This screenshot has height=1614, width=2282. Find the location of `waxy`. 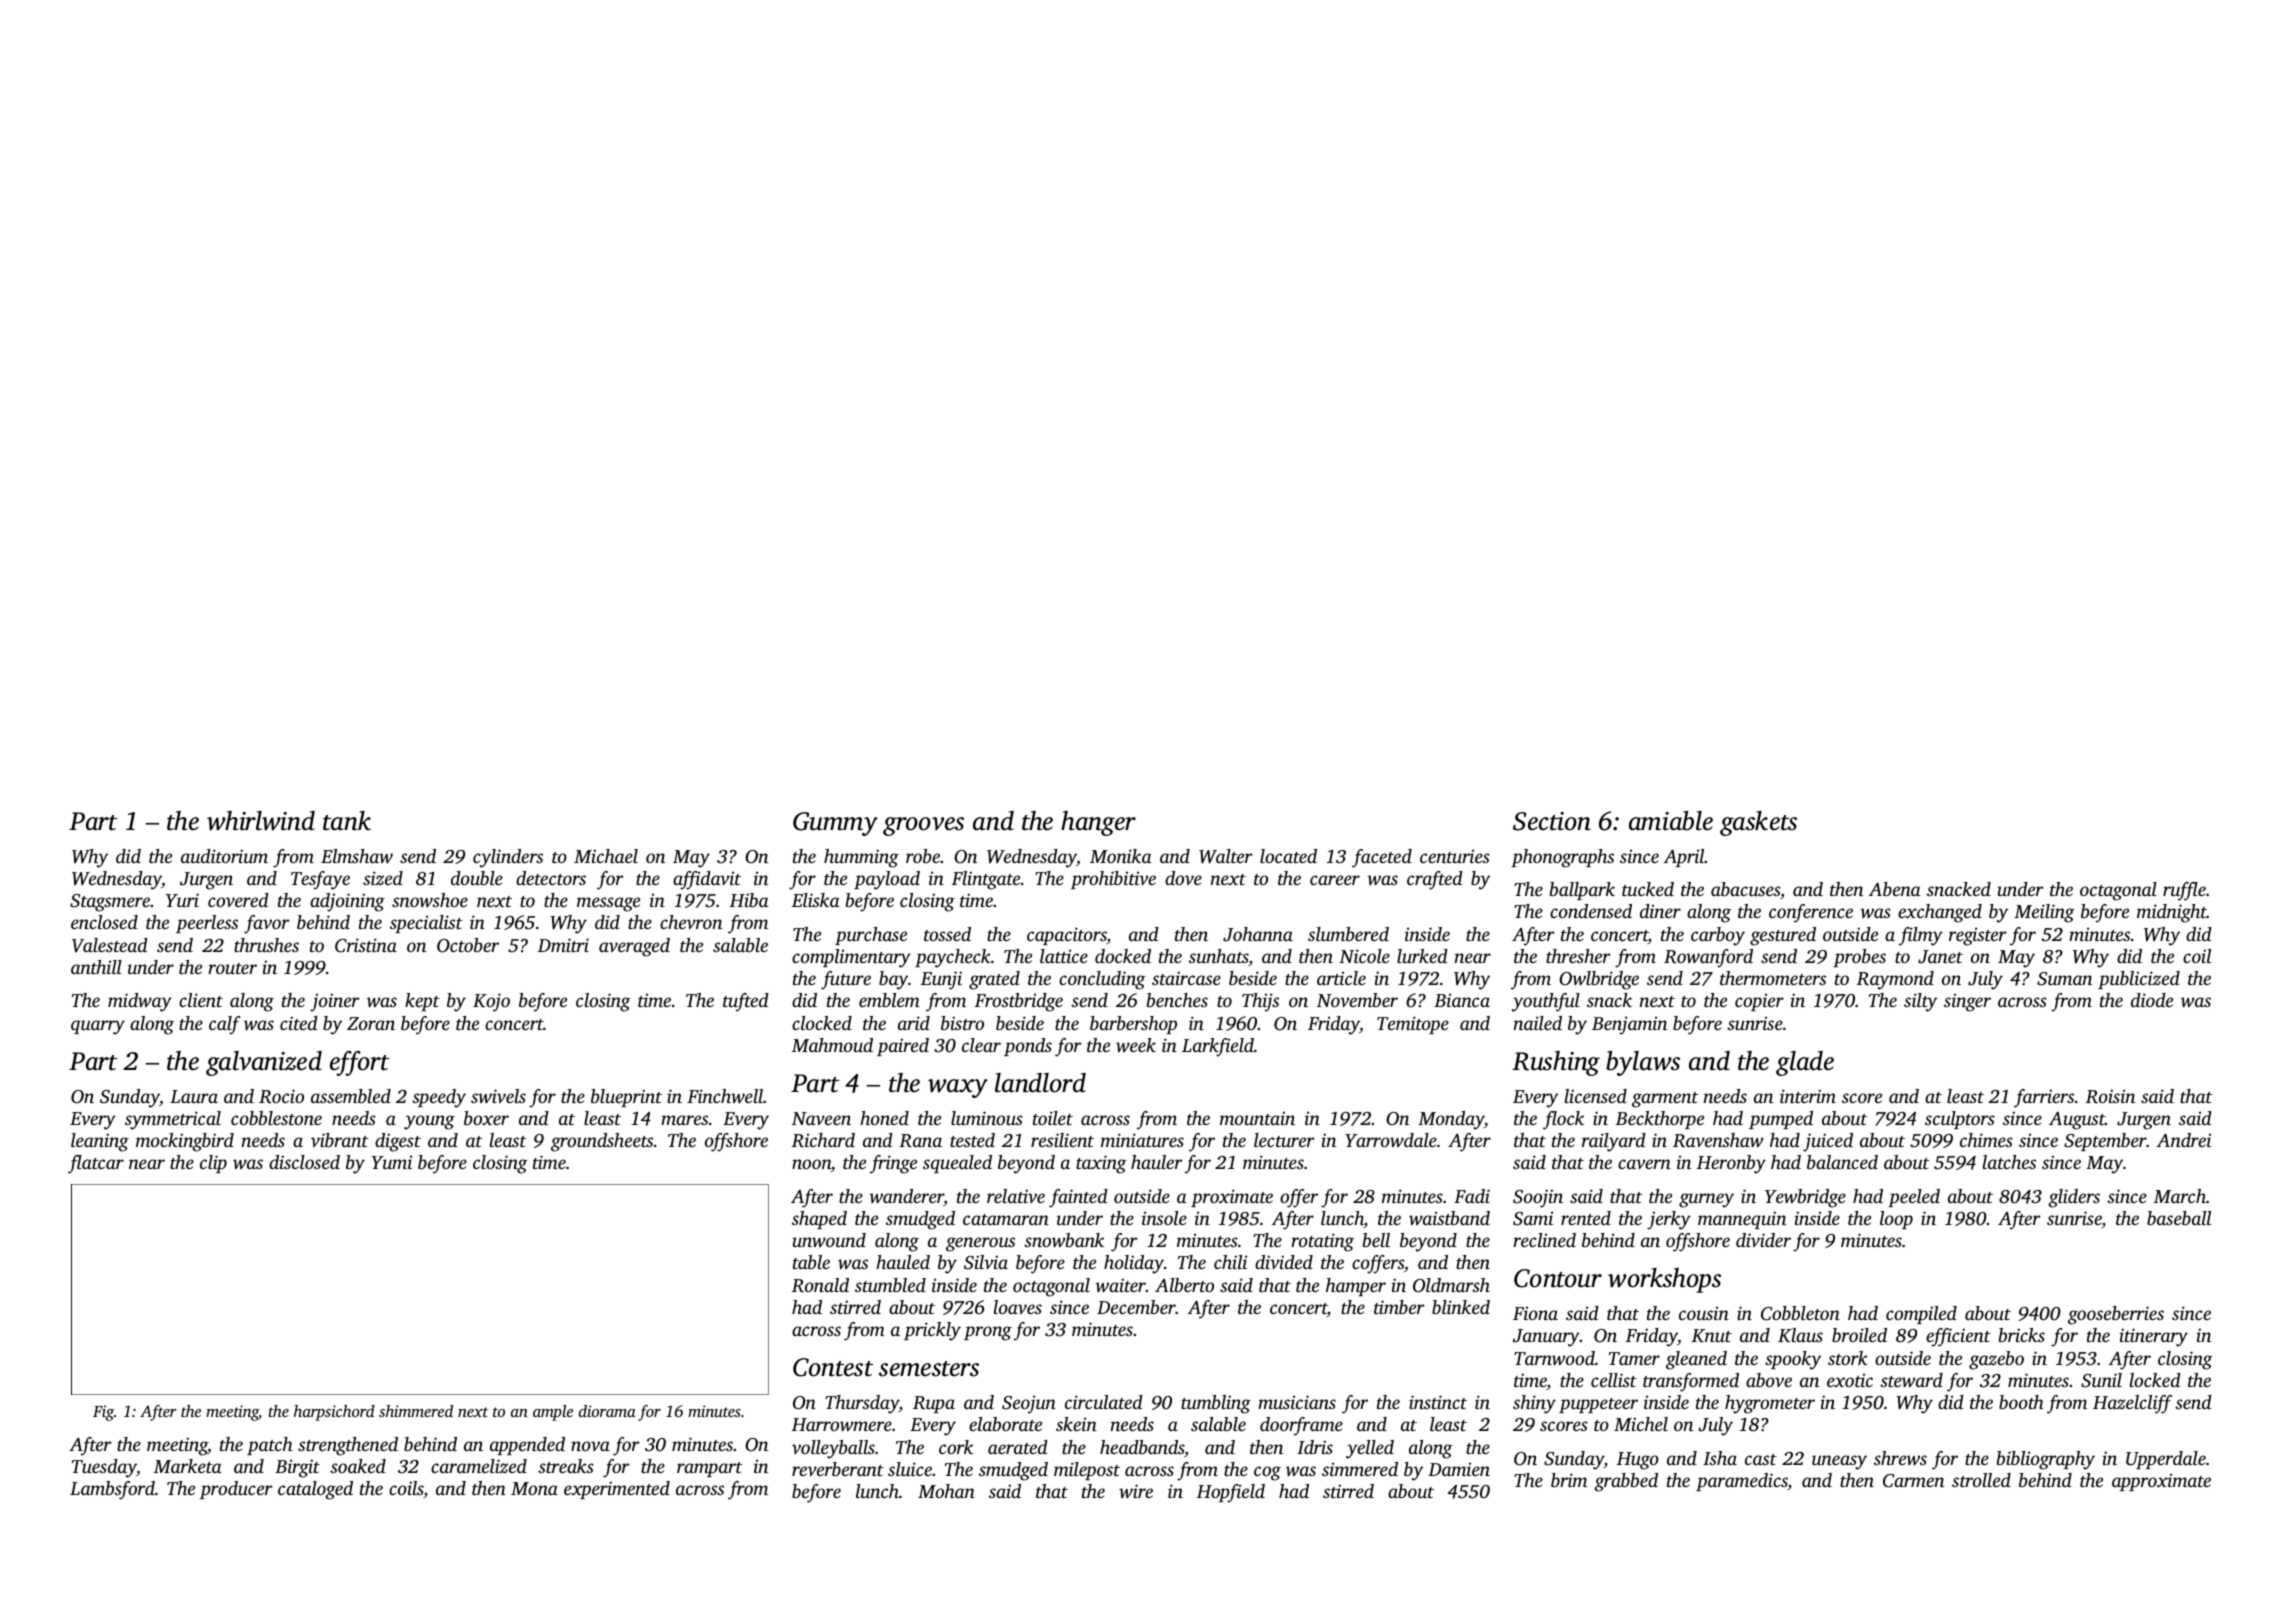

waxy is located at coordinates (958, 1088).
